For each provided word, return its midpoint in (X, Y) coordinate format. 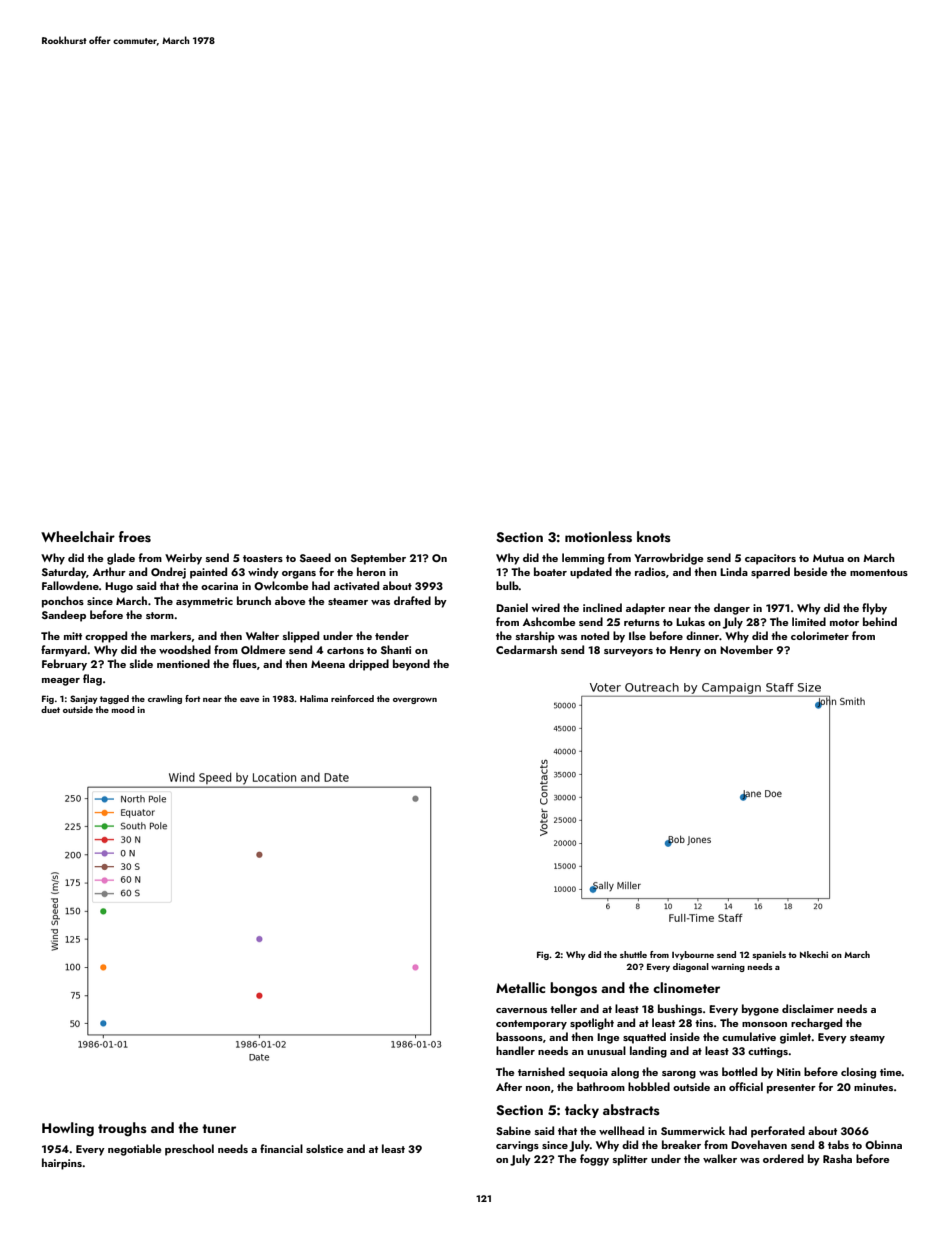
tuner (219, 1128)
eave (249, 700)
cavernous (521, 1010)
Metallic (520, 987)
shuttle (633, 954)
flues (245, 663)
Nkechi (814, 954)
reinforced (352, 698)
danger (732, 609)
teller (563, 1008)
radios (650, 571)
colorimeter (820, 635)
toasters (263, 558)
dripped (369, 665)
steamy (867, 1039)
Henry (685, 651)
